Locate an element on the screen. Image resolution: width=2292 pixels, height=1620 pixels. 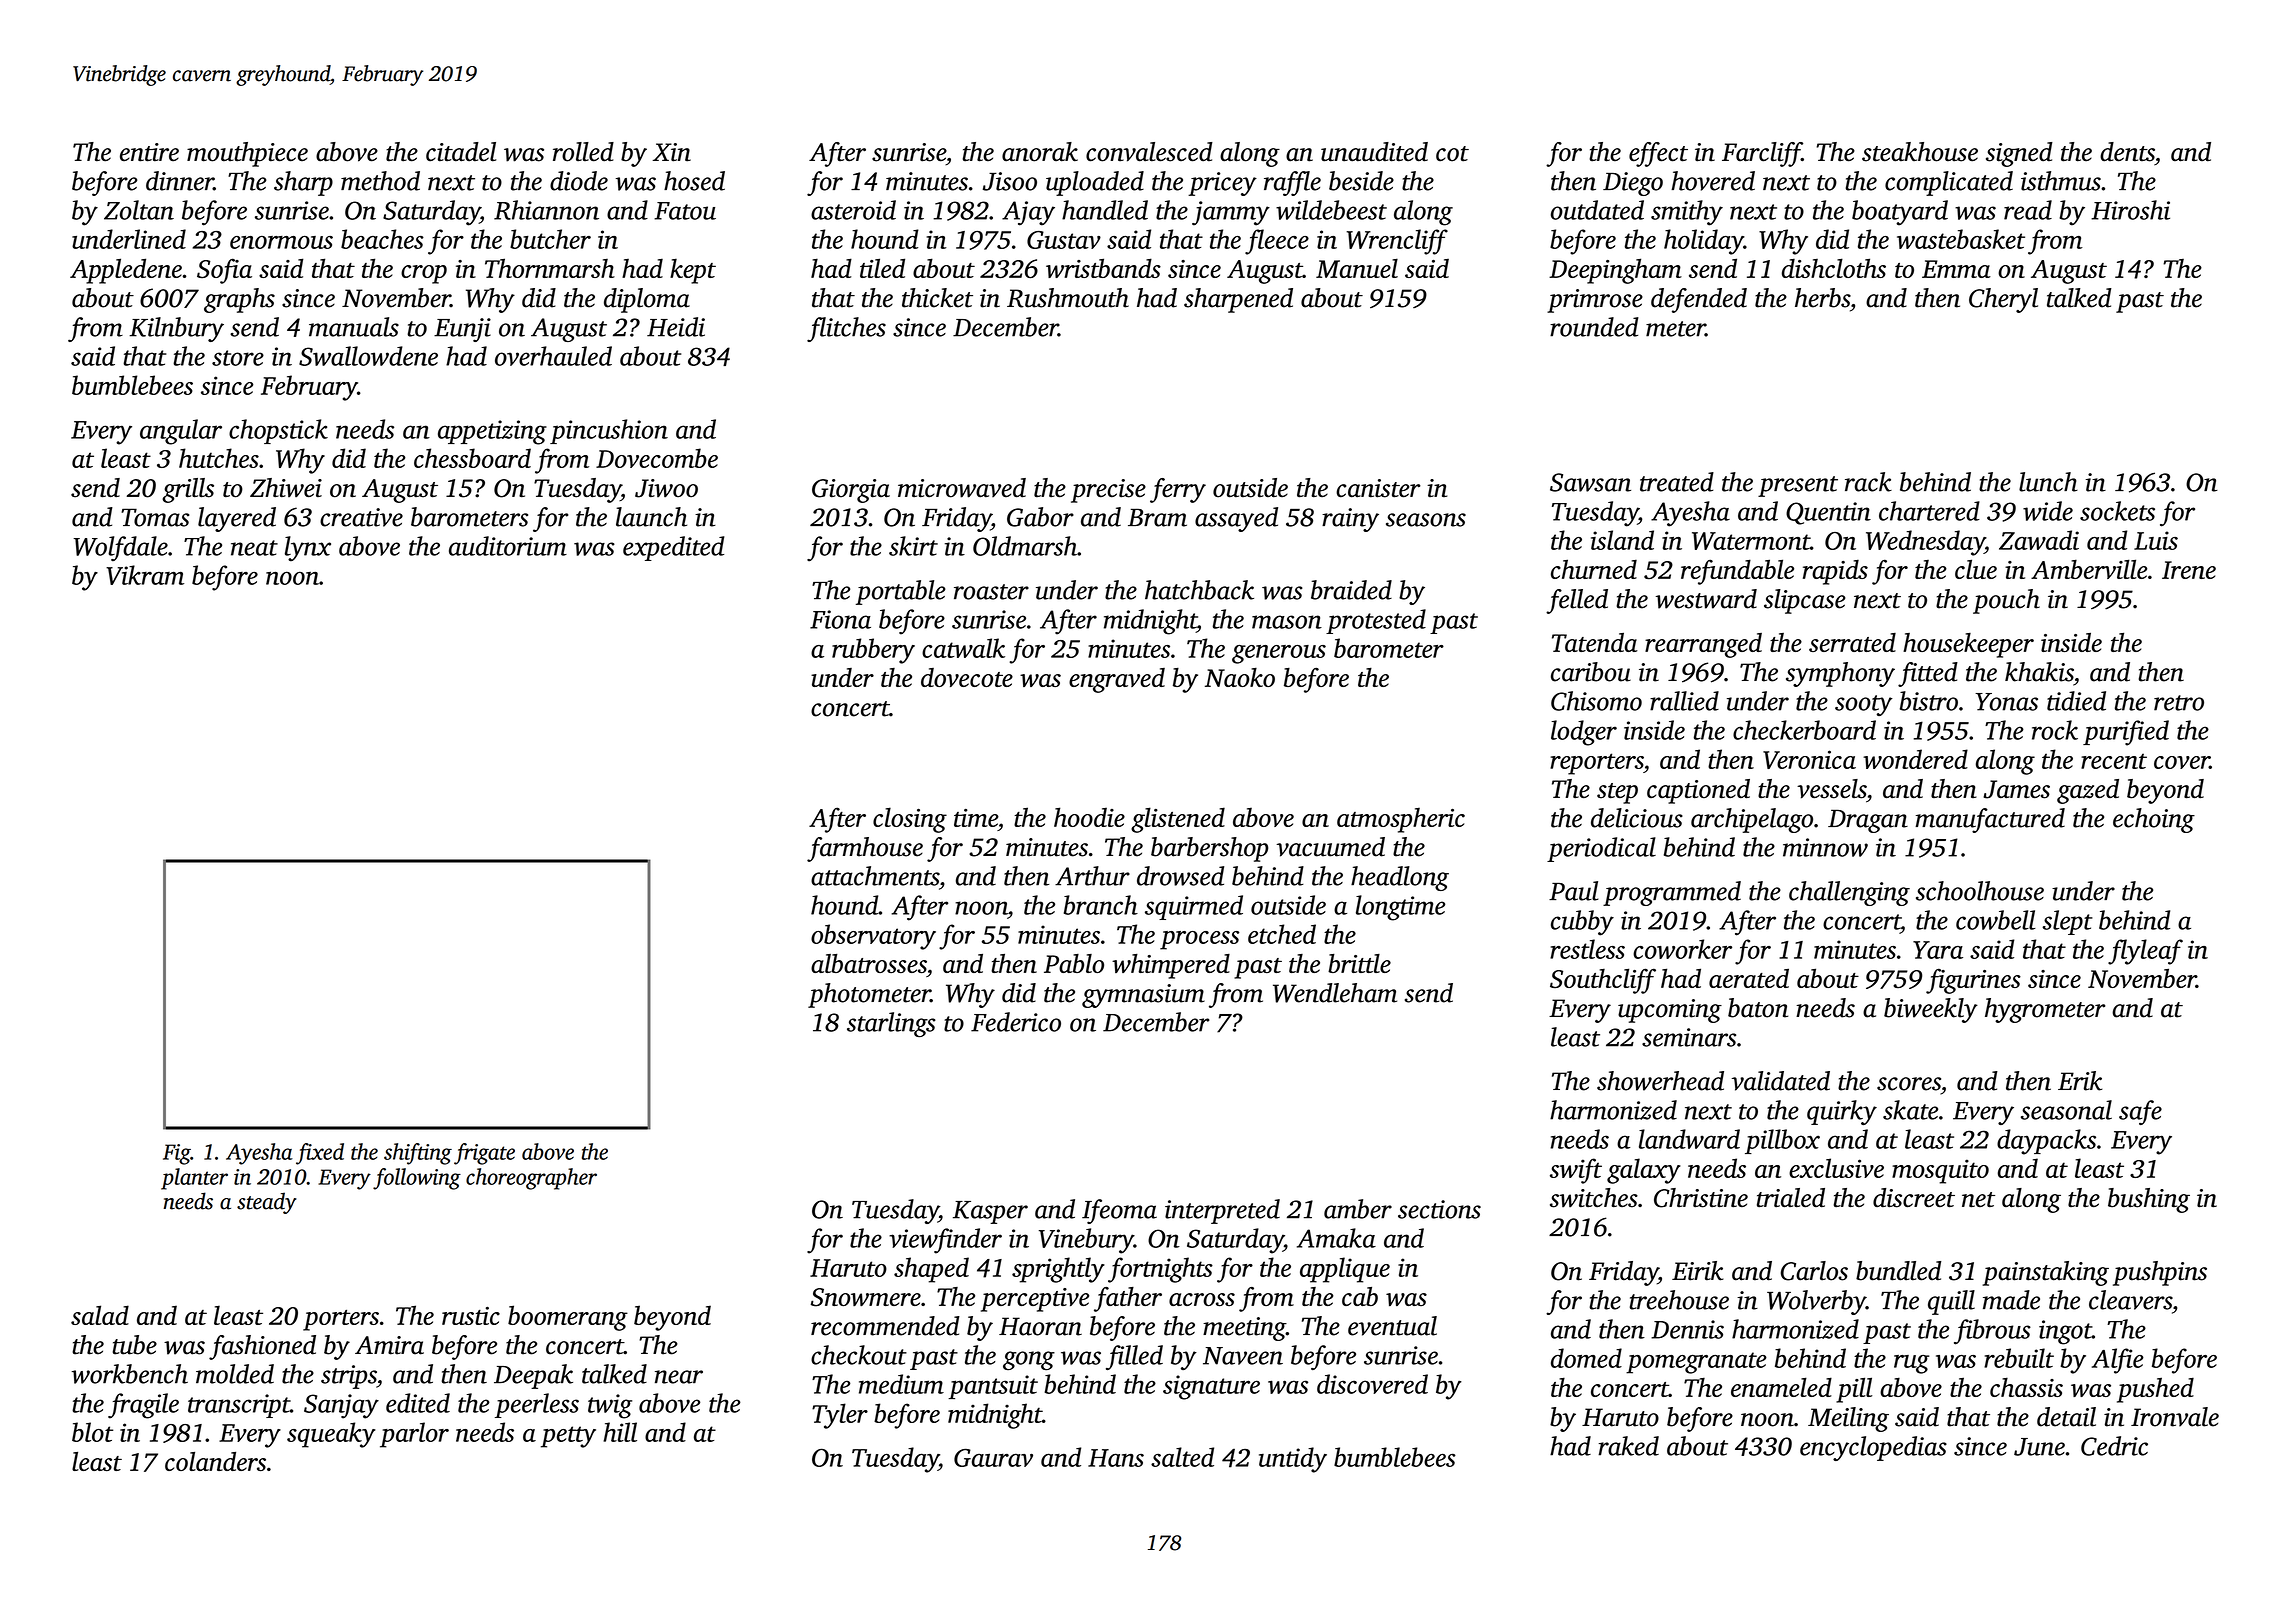
seminars is located at coordinates (1689, 1037).
